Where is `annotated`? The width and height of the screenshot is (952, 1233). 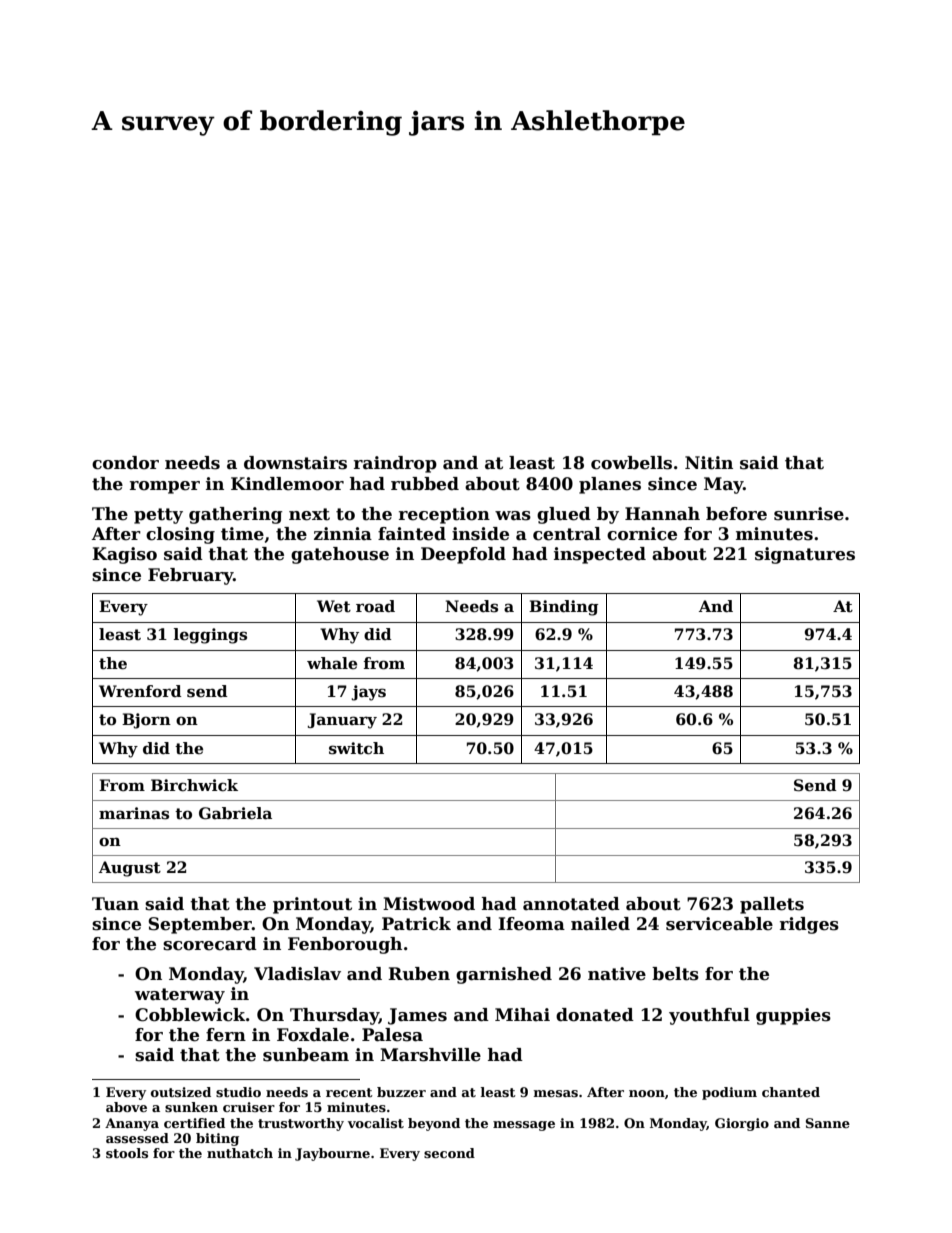 annotated is located at coordinates (571, 904).
